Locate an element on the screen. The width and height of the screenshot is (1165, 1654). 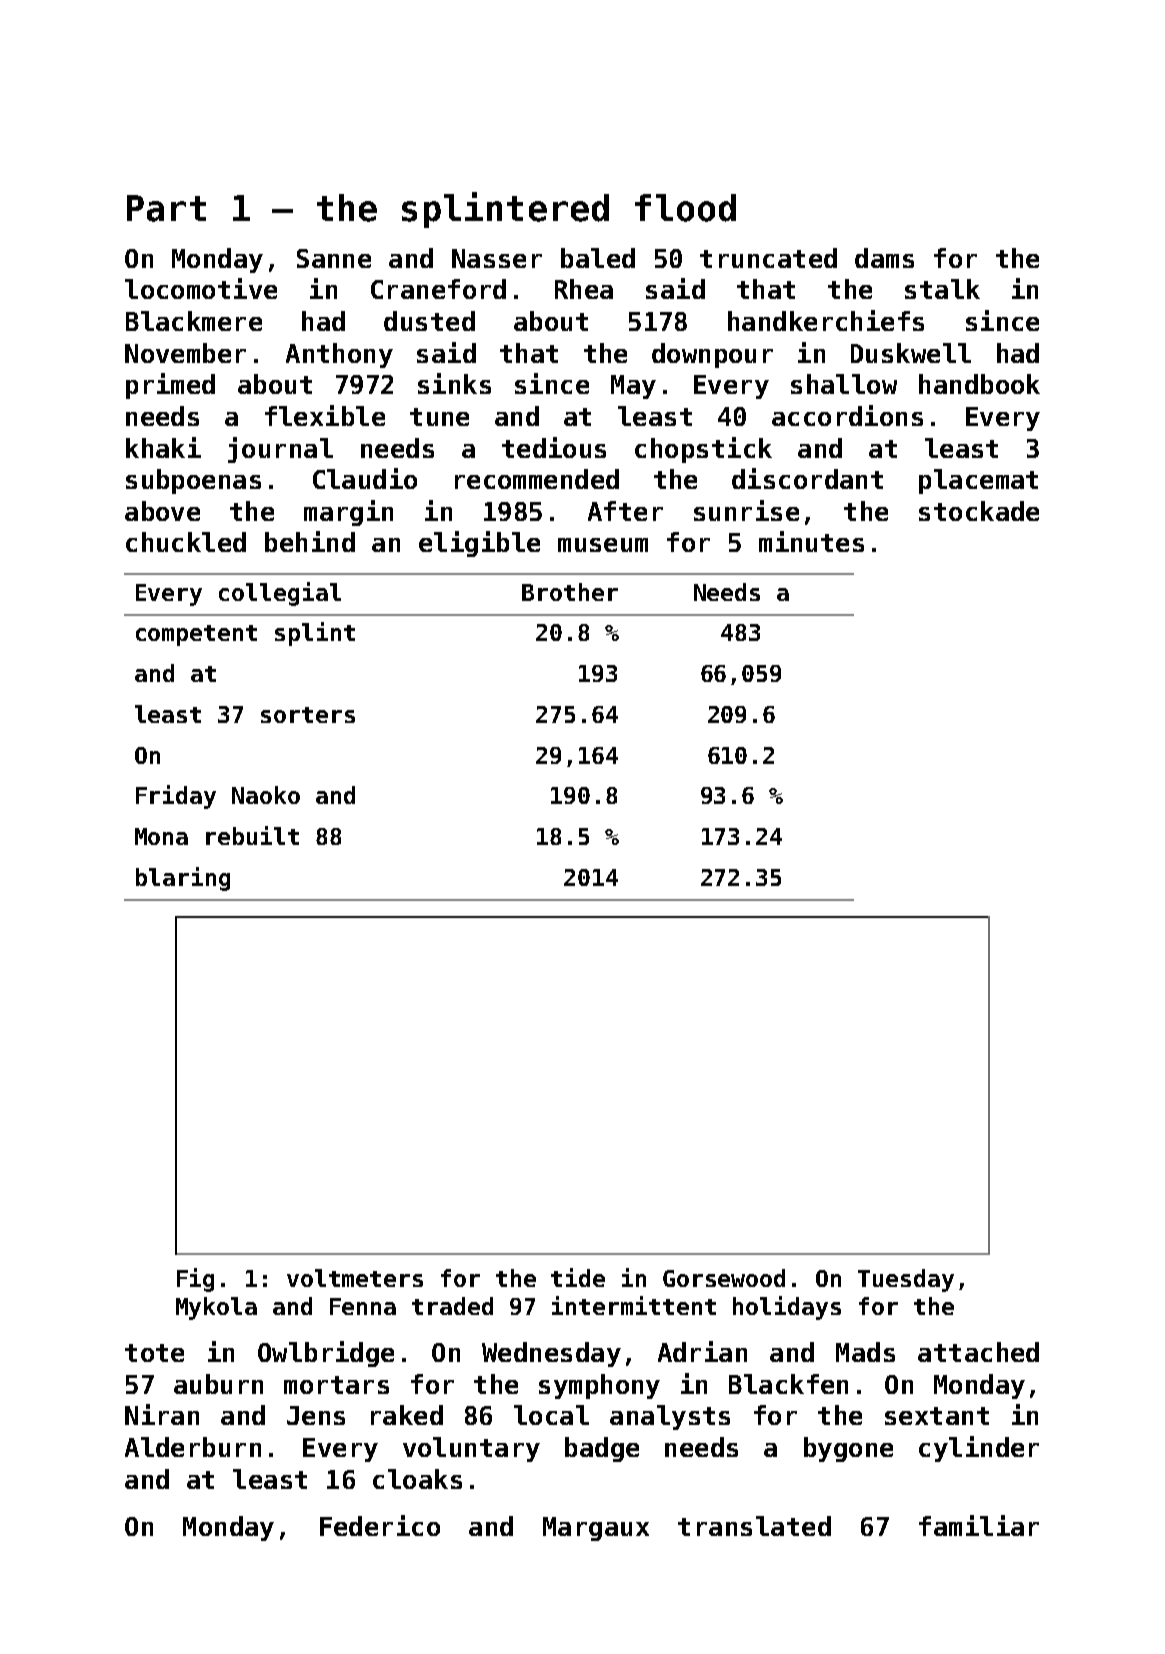
After is located at coordinates (625, 511).
